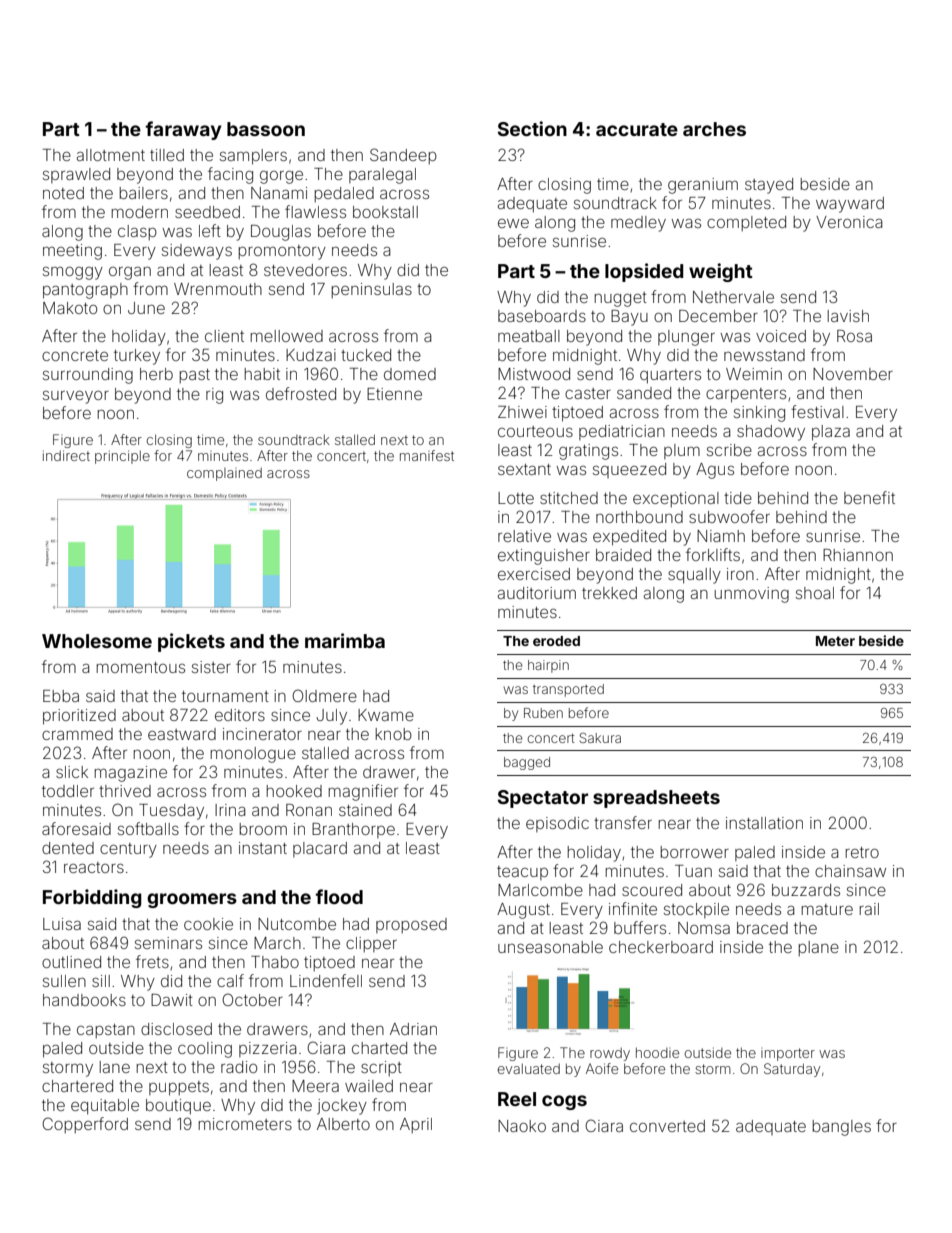  I want to click on Section, so click(532, 128).
